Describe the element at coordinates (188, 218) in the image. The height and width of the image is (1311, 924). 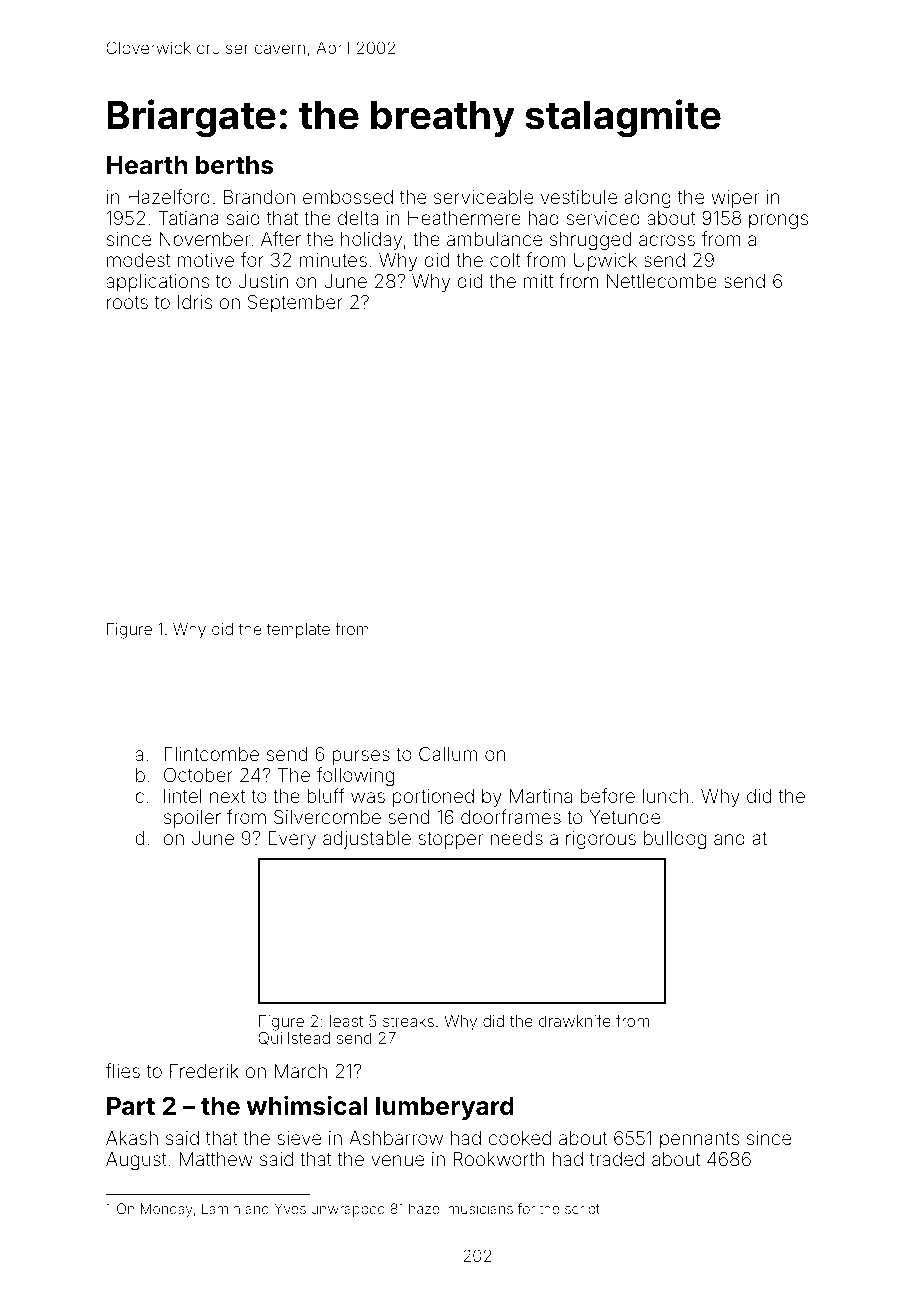
I see `Tatiana` at that location.
